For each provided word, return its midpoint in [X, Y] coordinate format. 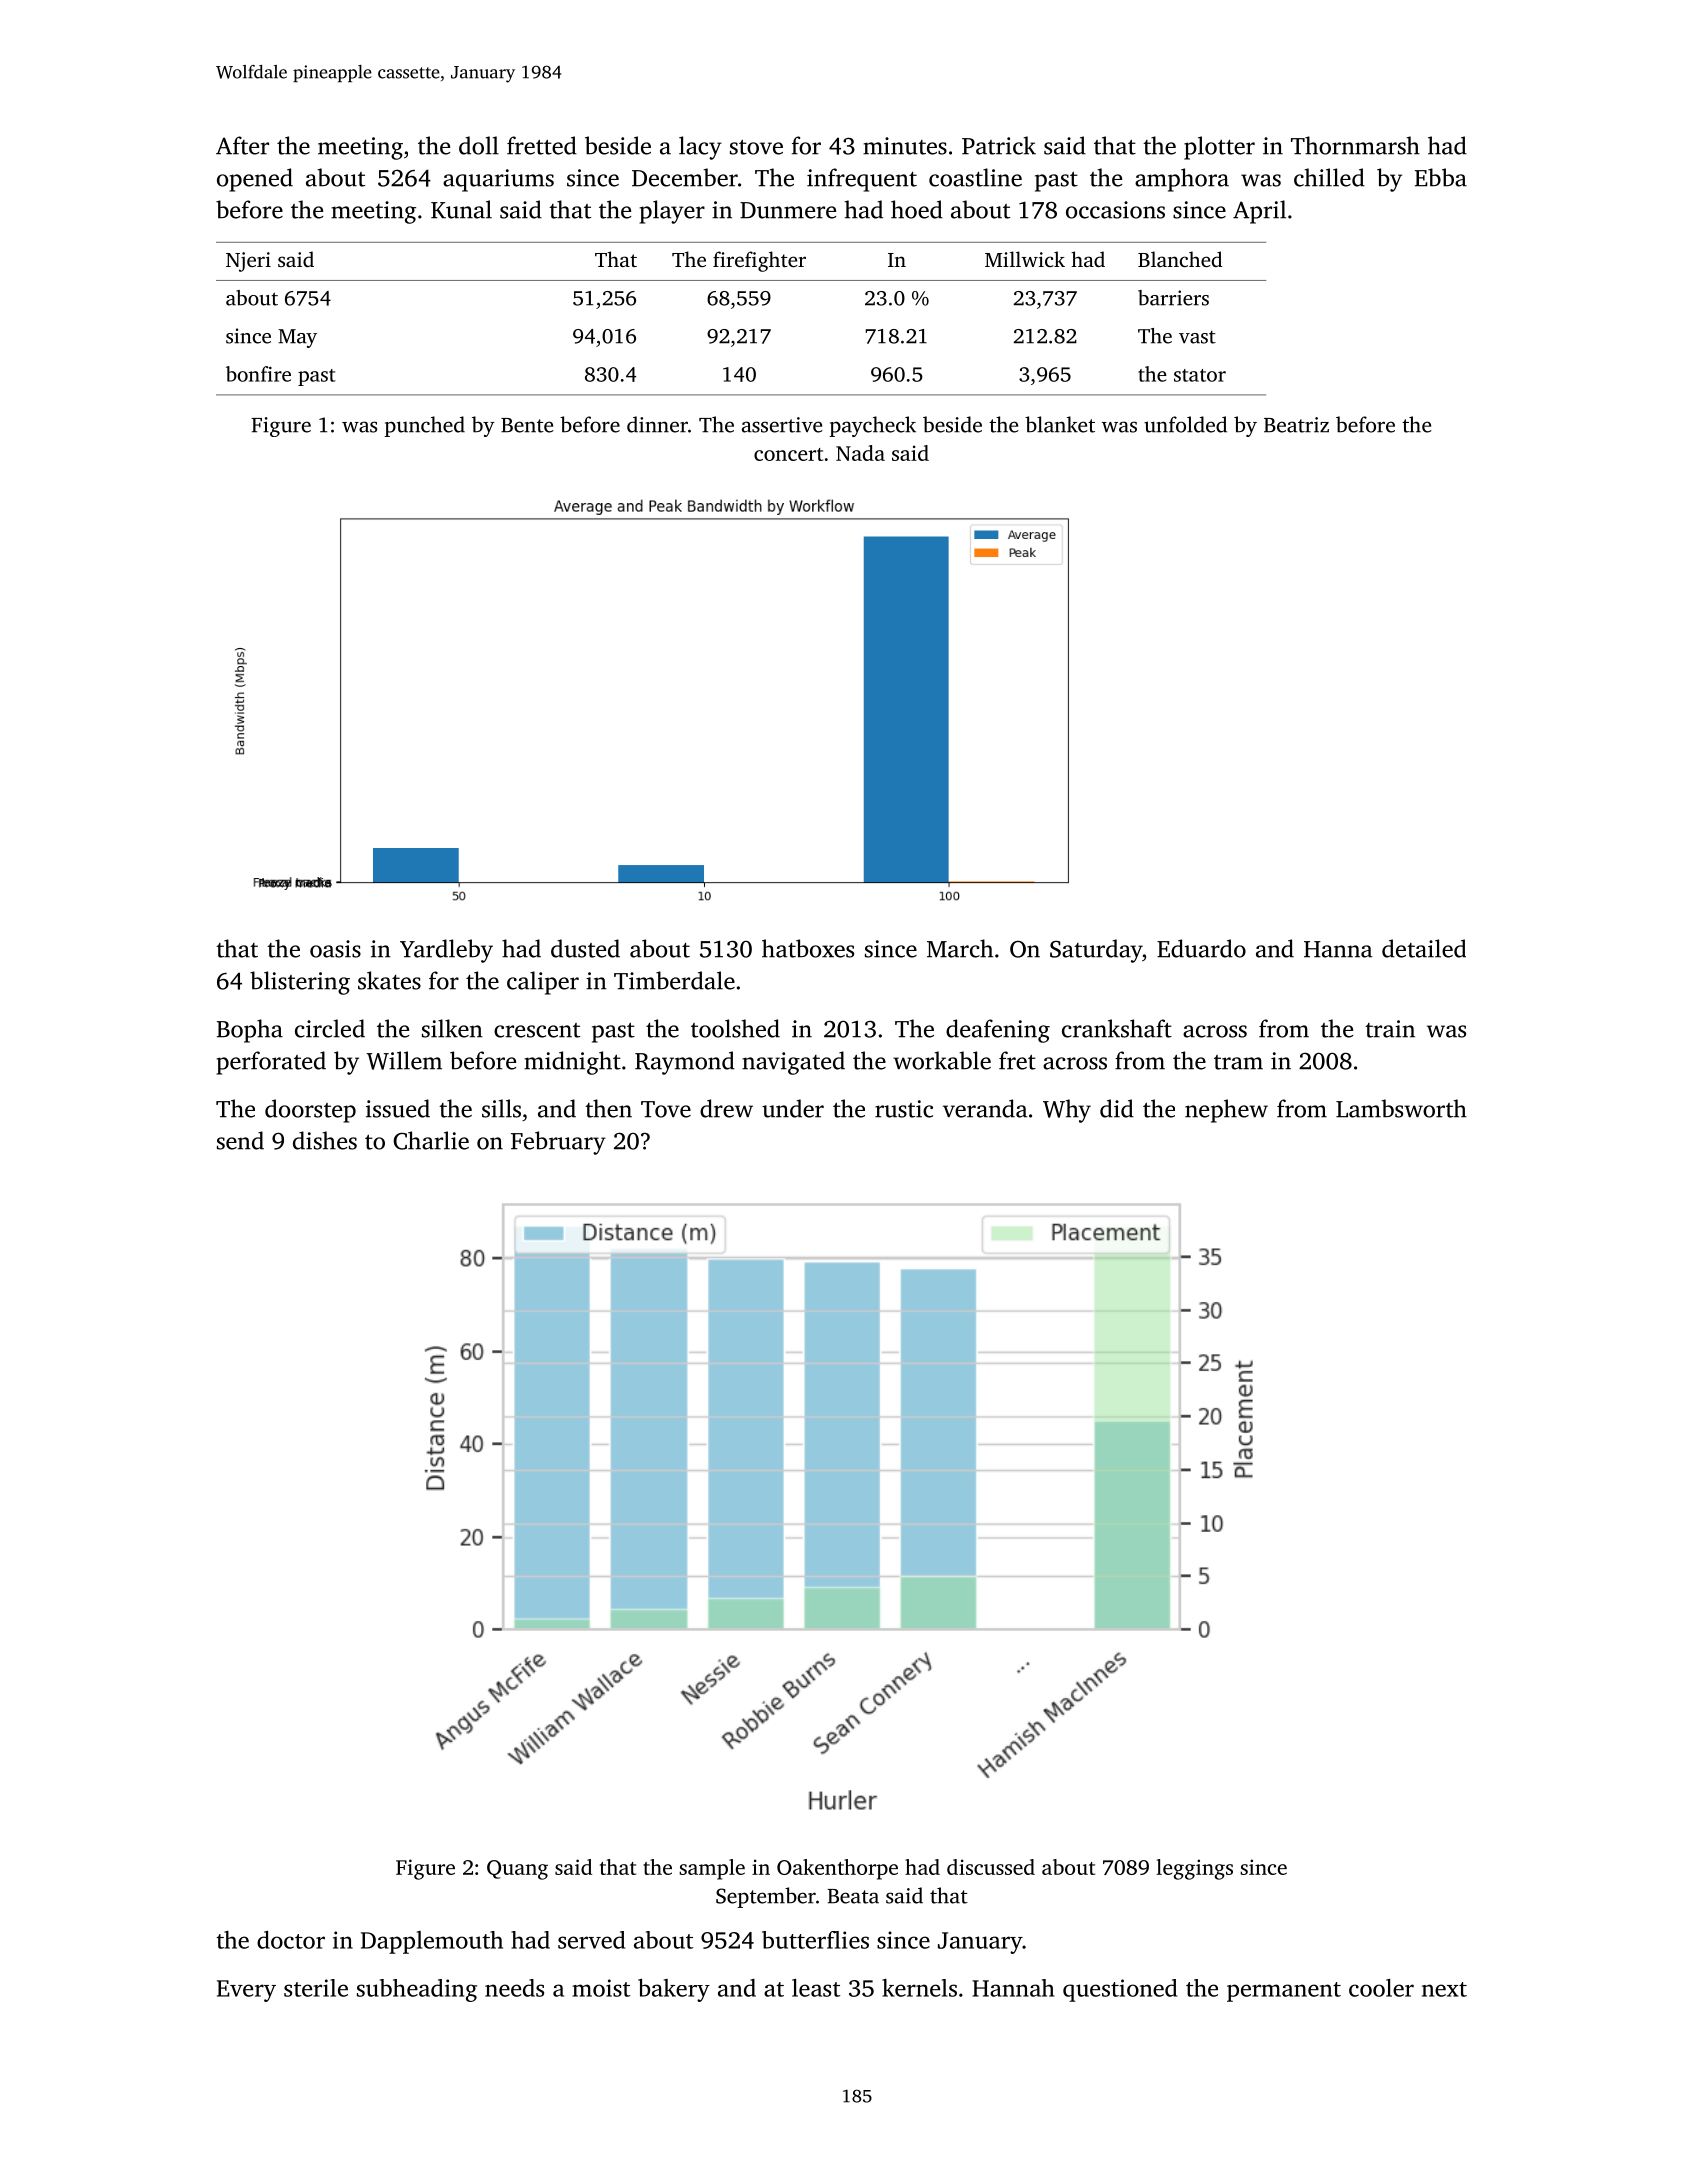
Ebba [1441, 177]
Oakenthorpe [837, 1869]
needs [514, 1988]
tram [1238, 1062]
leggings [1194, 1869]
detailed [1424, 948]
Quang [517, 1870]
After [242, 145]
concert [788, 454]
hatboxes [808, 948]
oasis [335, 949]
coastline [975, 177]
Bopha [250, 1031]
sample [712, 1869]
